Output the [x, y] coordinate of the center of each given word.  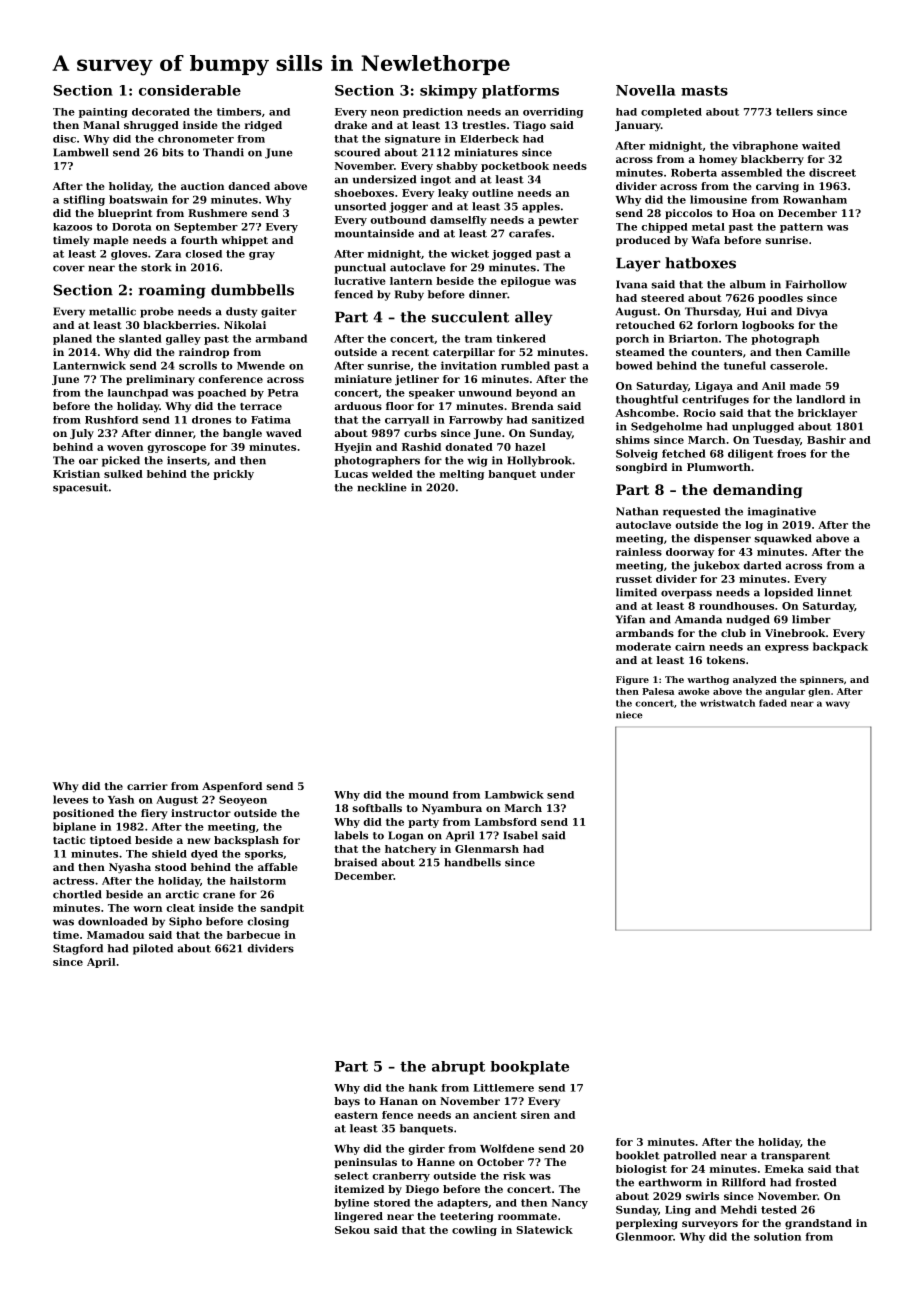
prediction [433, 113]
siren [535, 1115]
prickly [233, 475]
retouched [645, 325]
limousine [718, 199]
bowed [634, 365]
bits [173, 152]
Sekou [352, 1230]
